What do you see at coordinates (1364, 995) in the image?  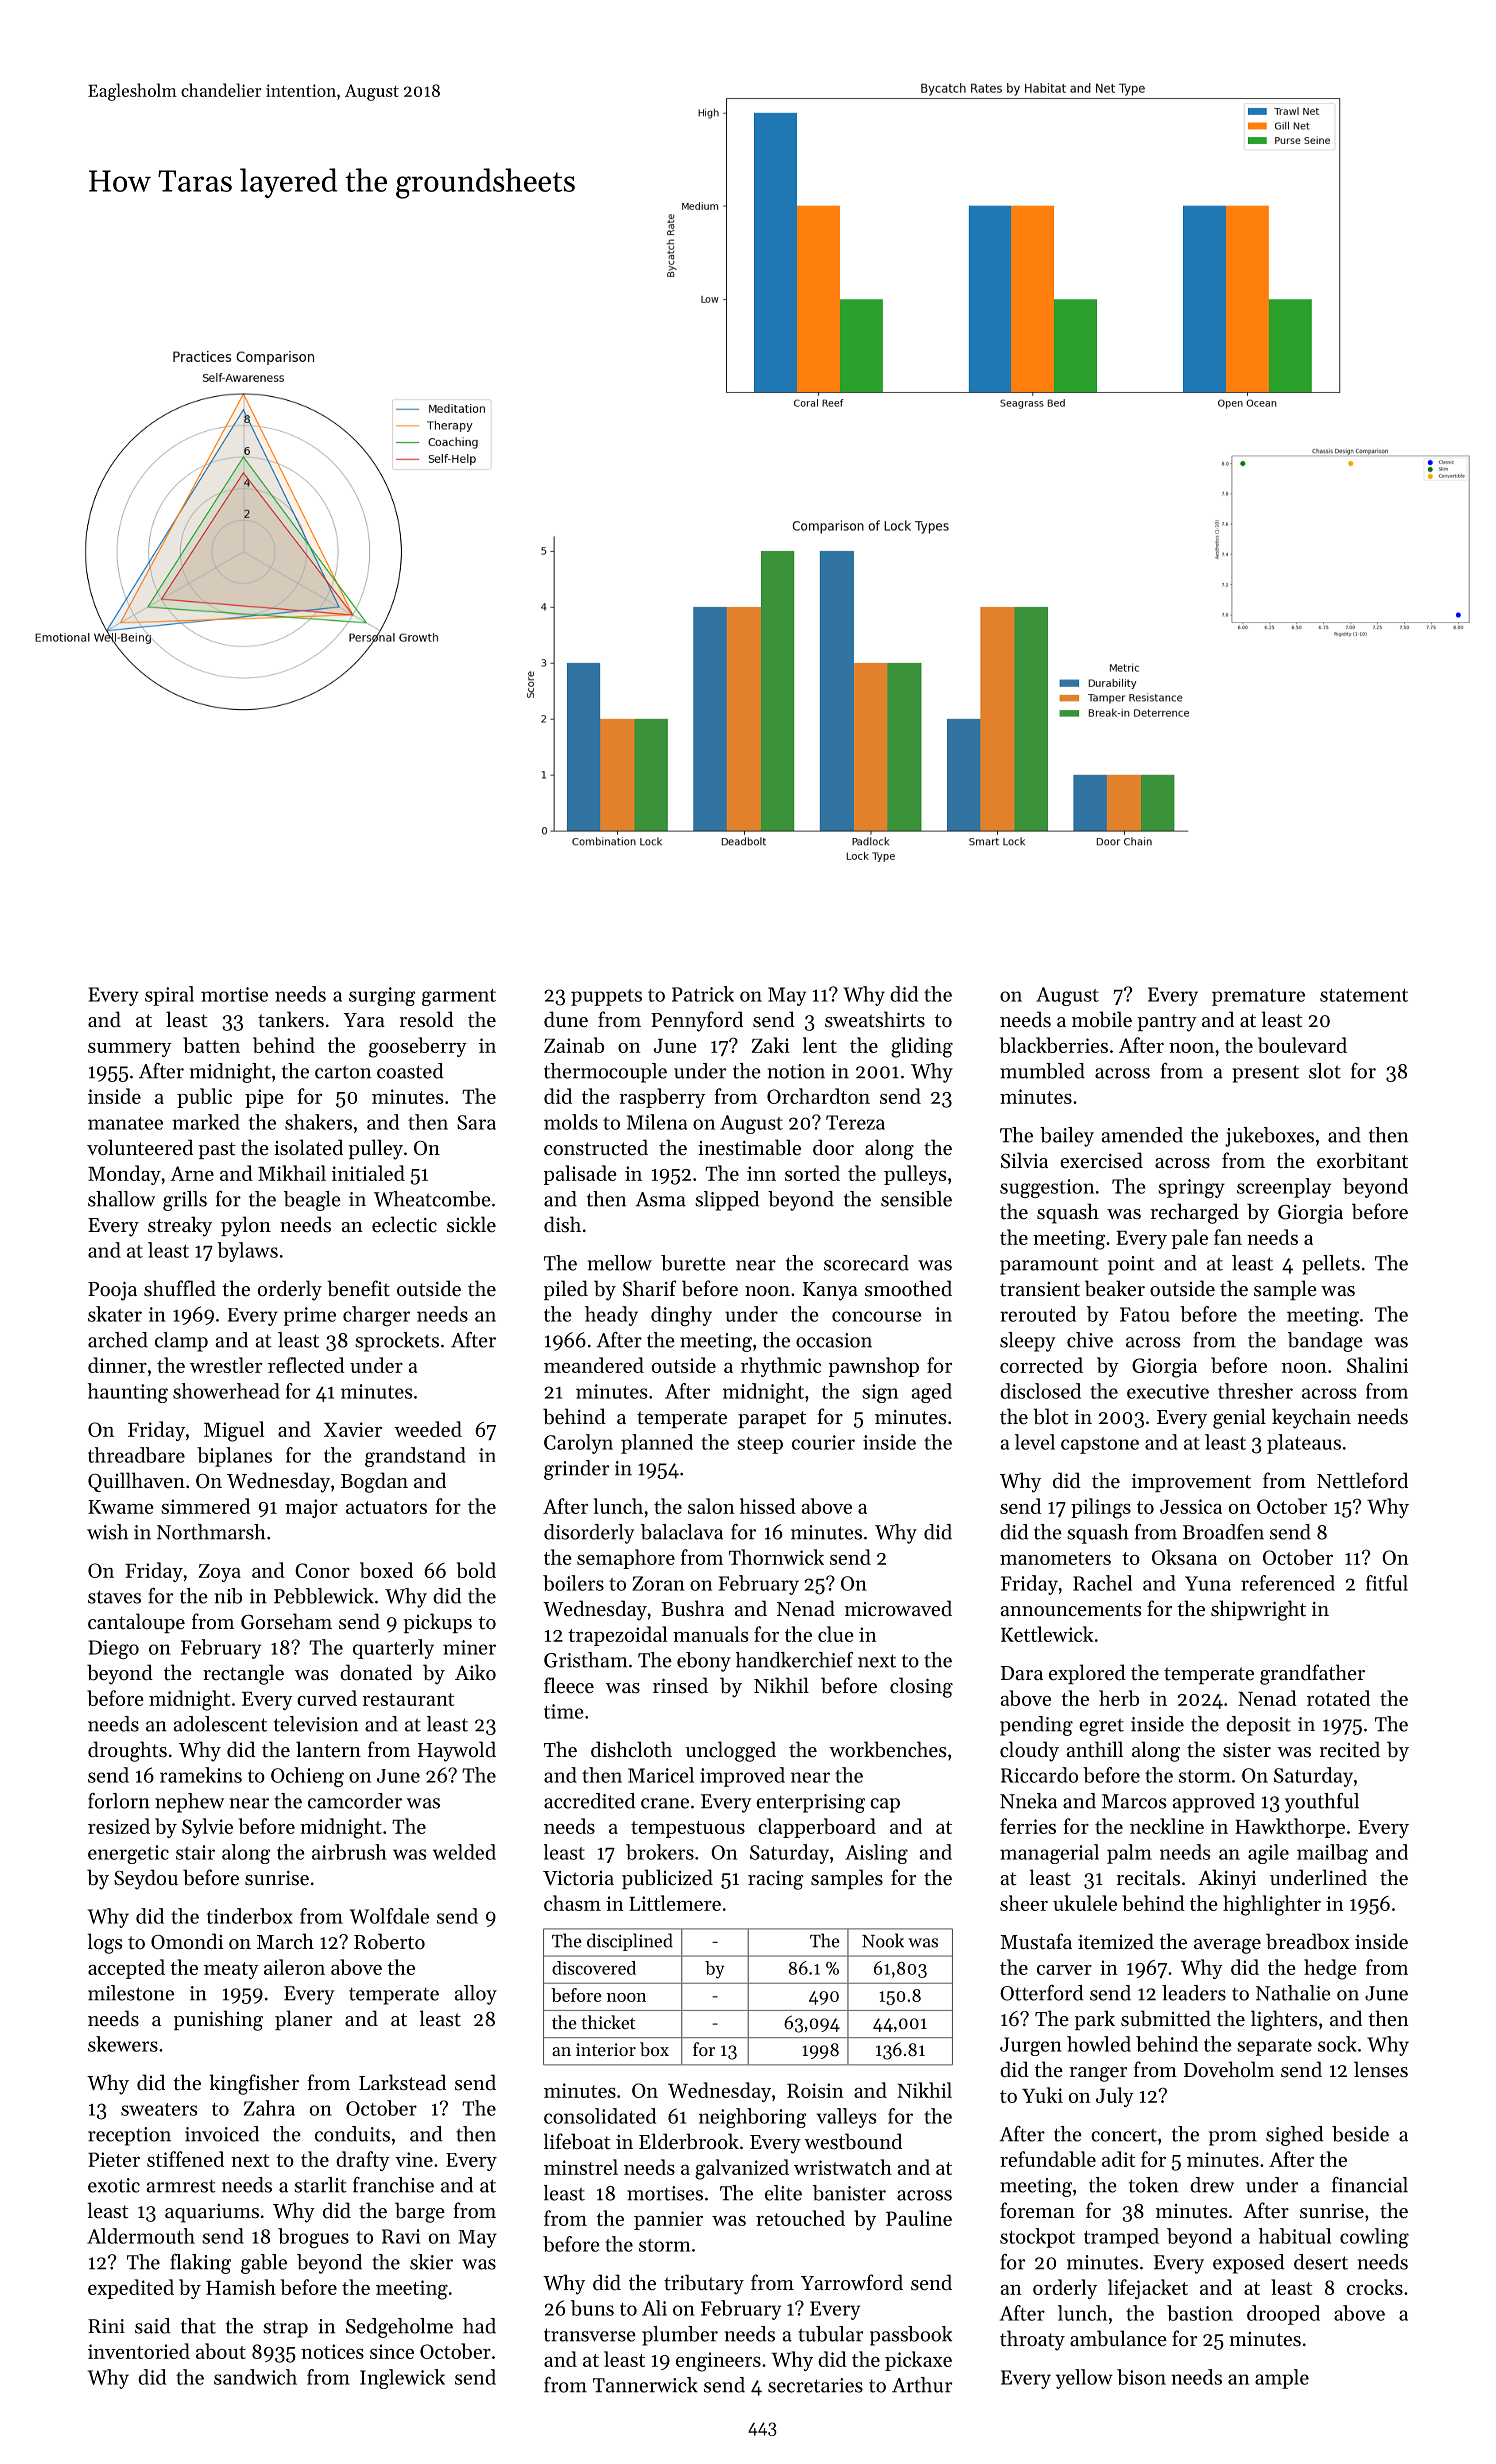 I see `statement` at bounding box center [1364, 995].
